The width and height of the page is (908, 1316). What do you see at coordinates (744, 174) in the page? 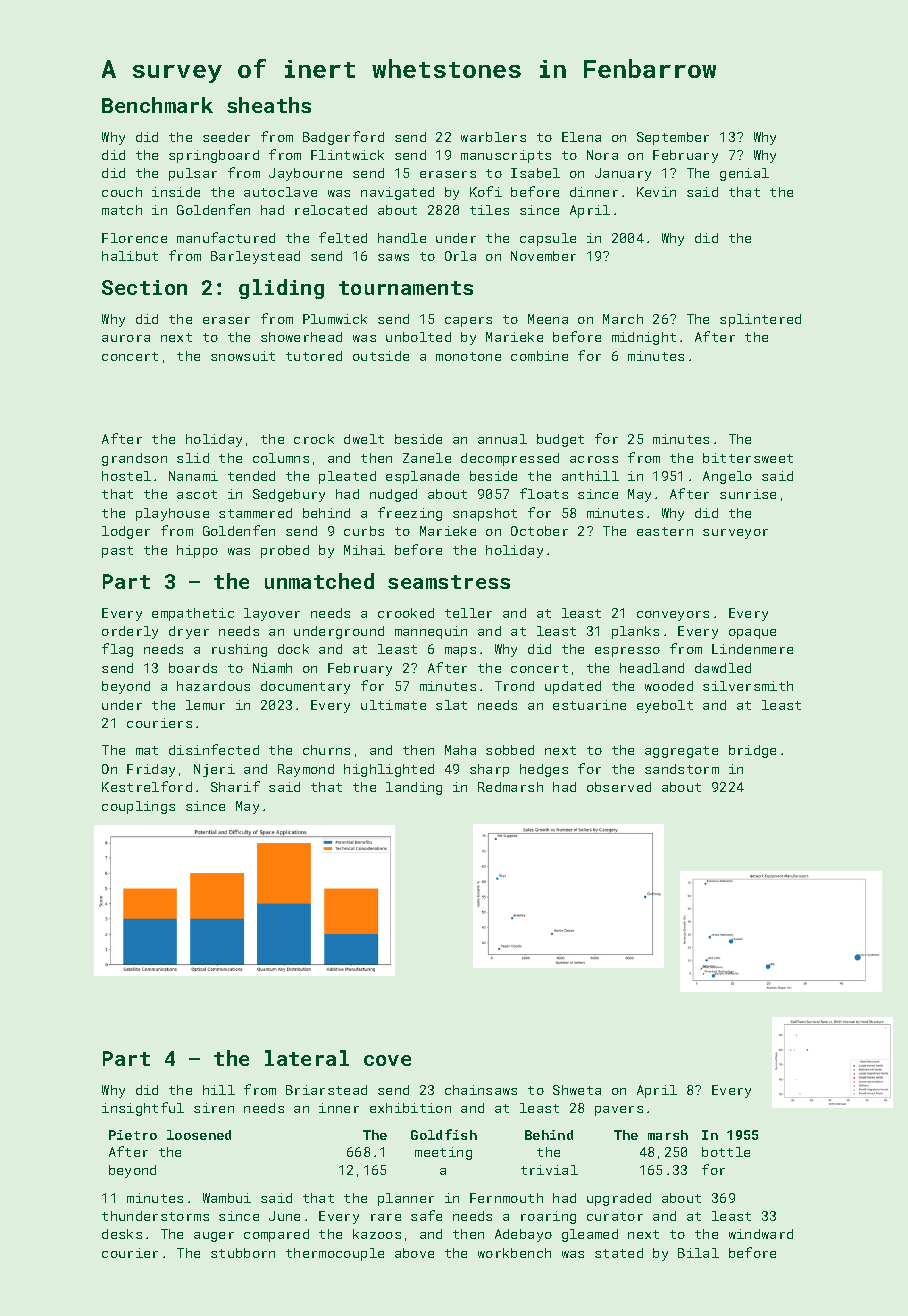
I see `genial` at bounding box center [744, 174].
